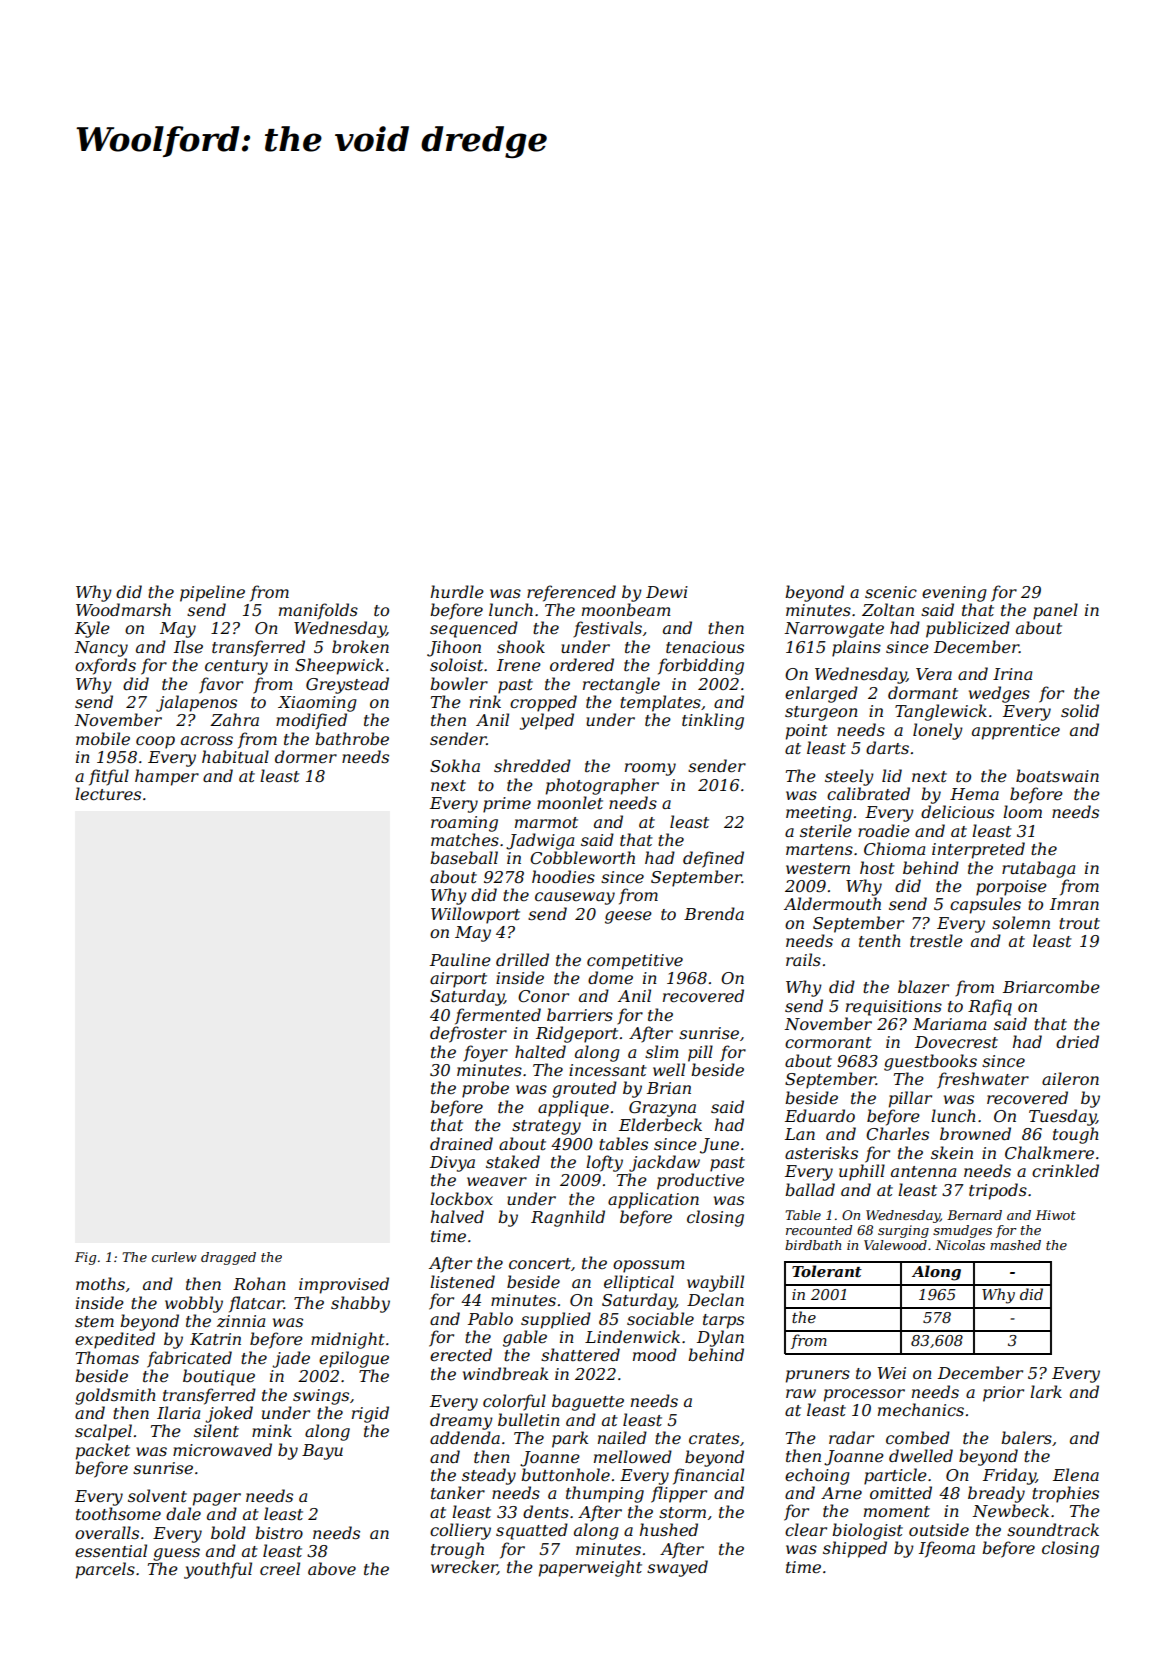  What do you see at coordinates (457, 591) in the page?
I see `hurdle` at bounding box center [457, 591].
